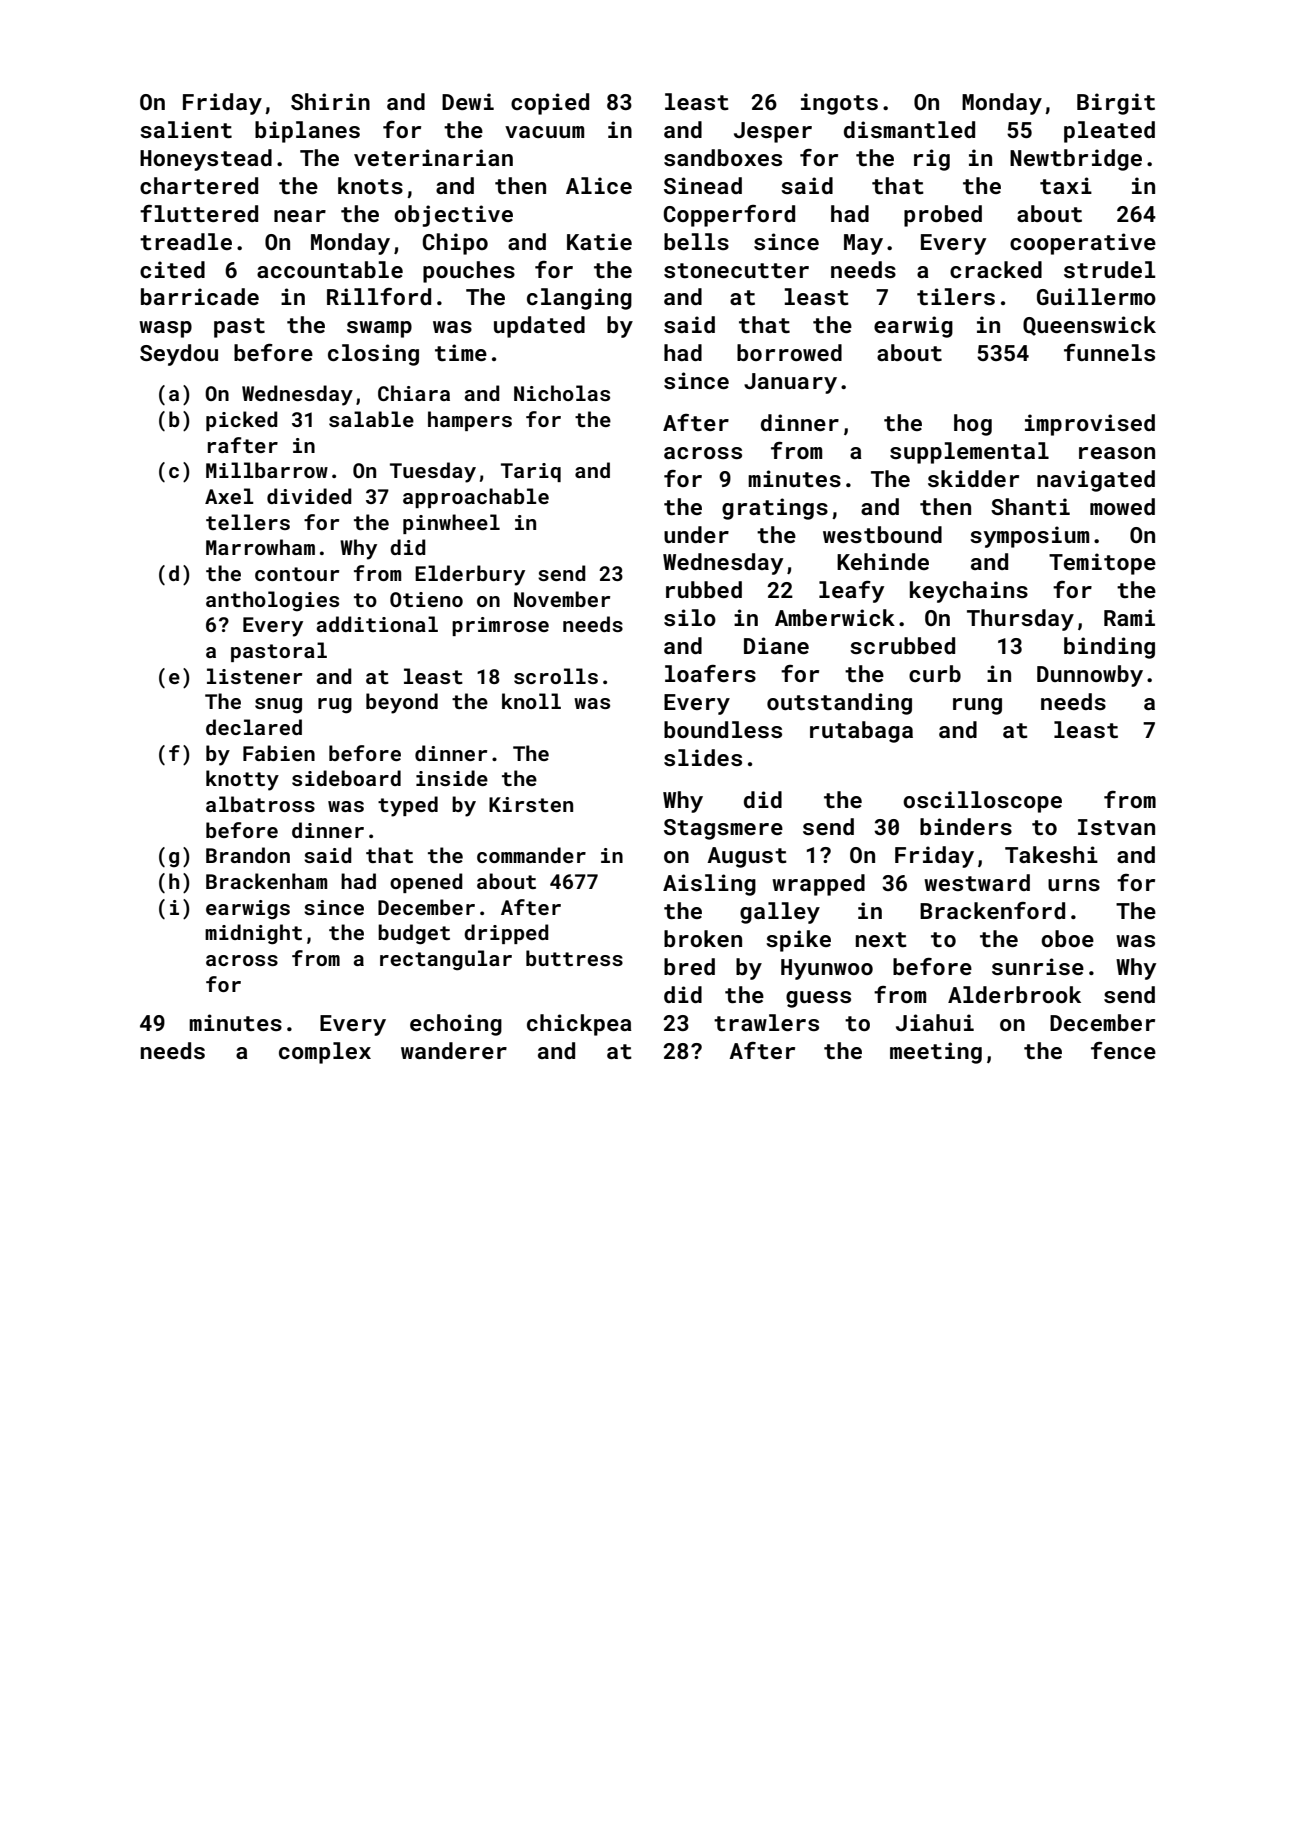 This screenshot has height=1833, width=1296. I want to click on salient, so click(186, 129).
